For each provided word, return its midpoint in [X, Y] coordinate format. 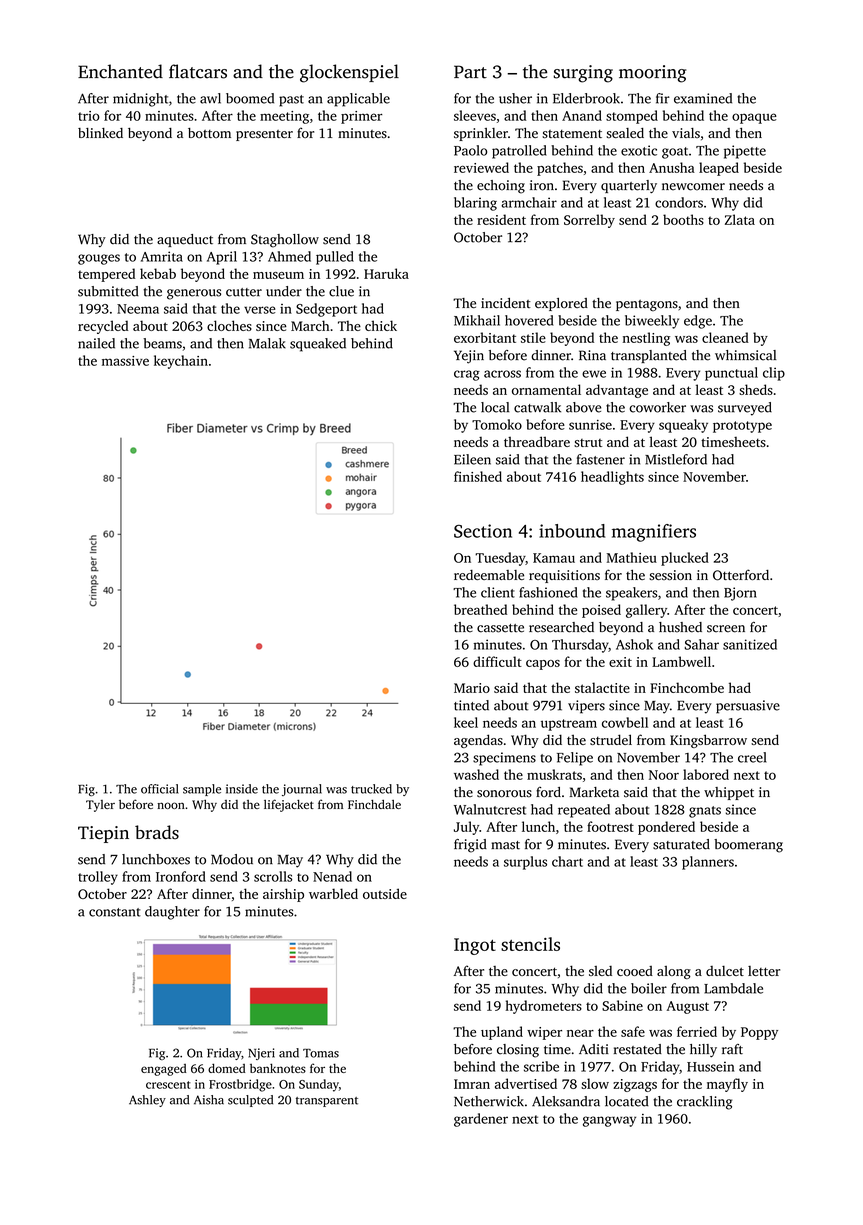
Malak [267, 343]
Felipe [575, 759]
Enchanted [120, 71]
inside [242, 789]
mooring [652, 74]
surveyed [745, 409]
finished [478, 476]
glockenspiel [349, 73]
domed [226, 1068]
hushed [680, 627]
